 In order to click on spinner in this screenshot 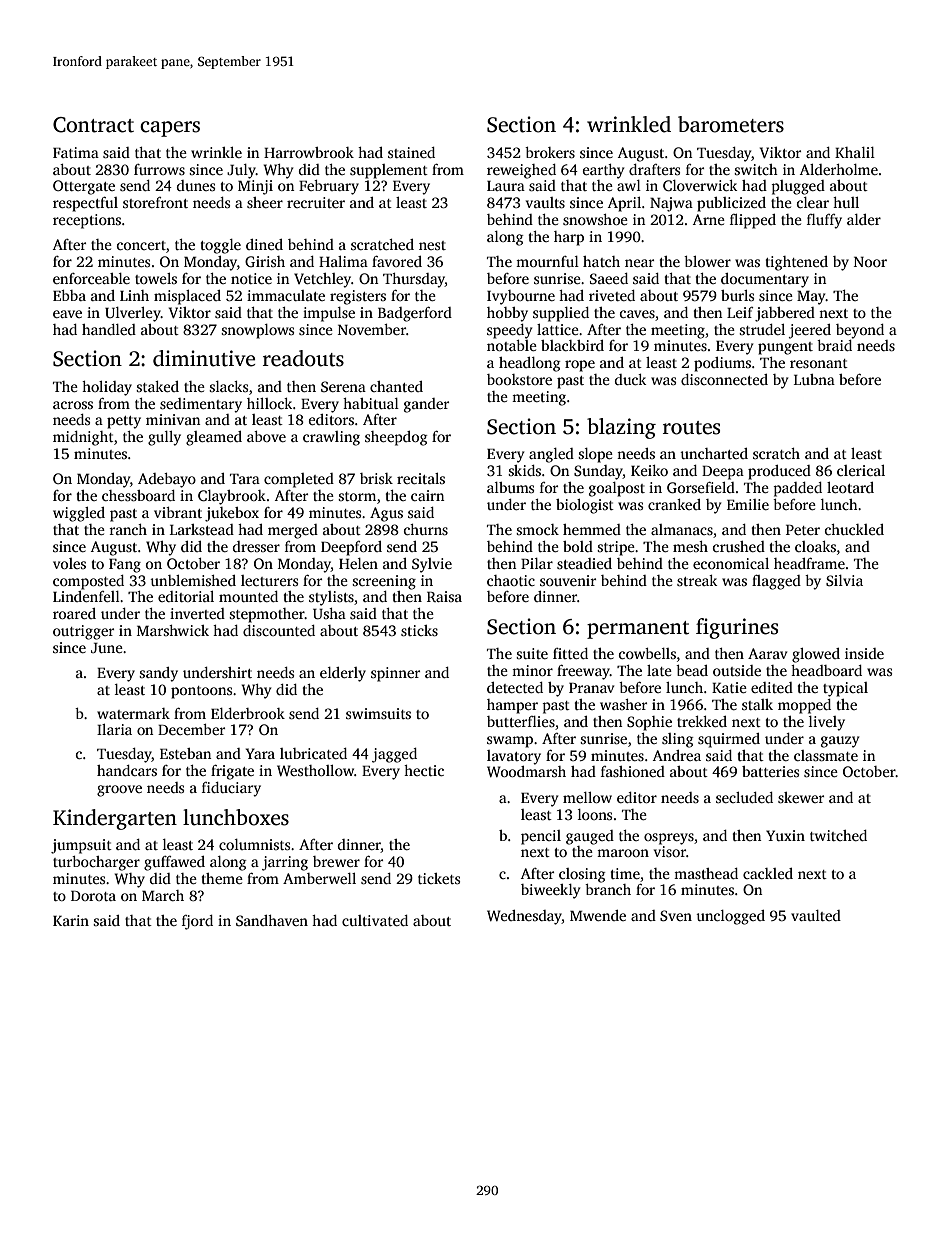, I will do `click(395, 674)`.
